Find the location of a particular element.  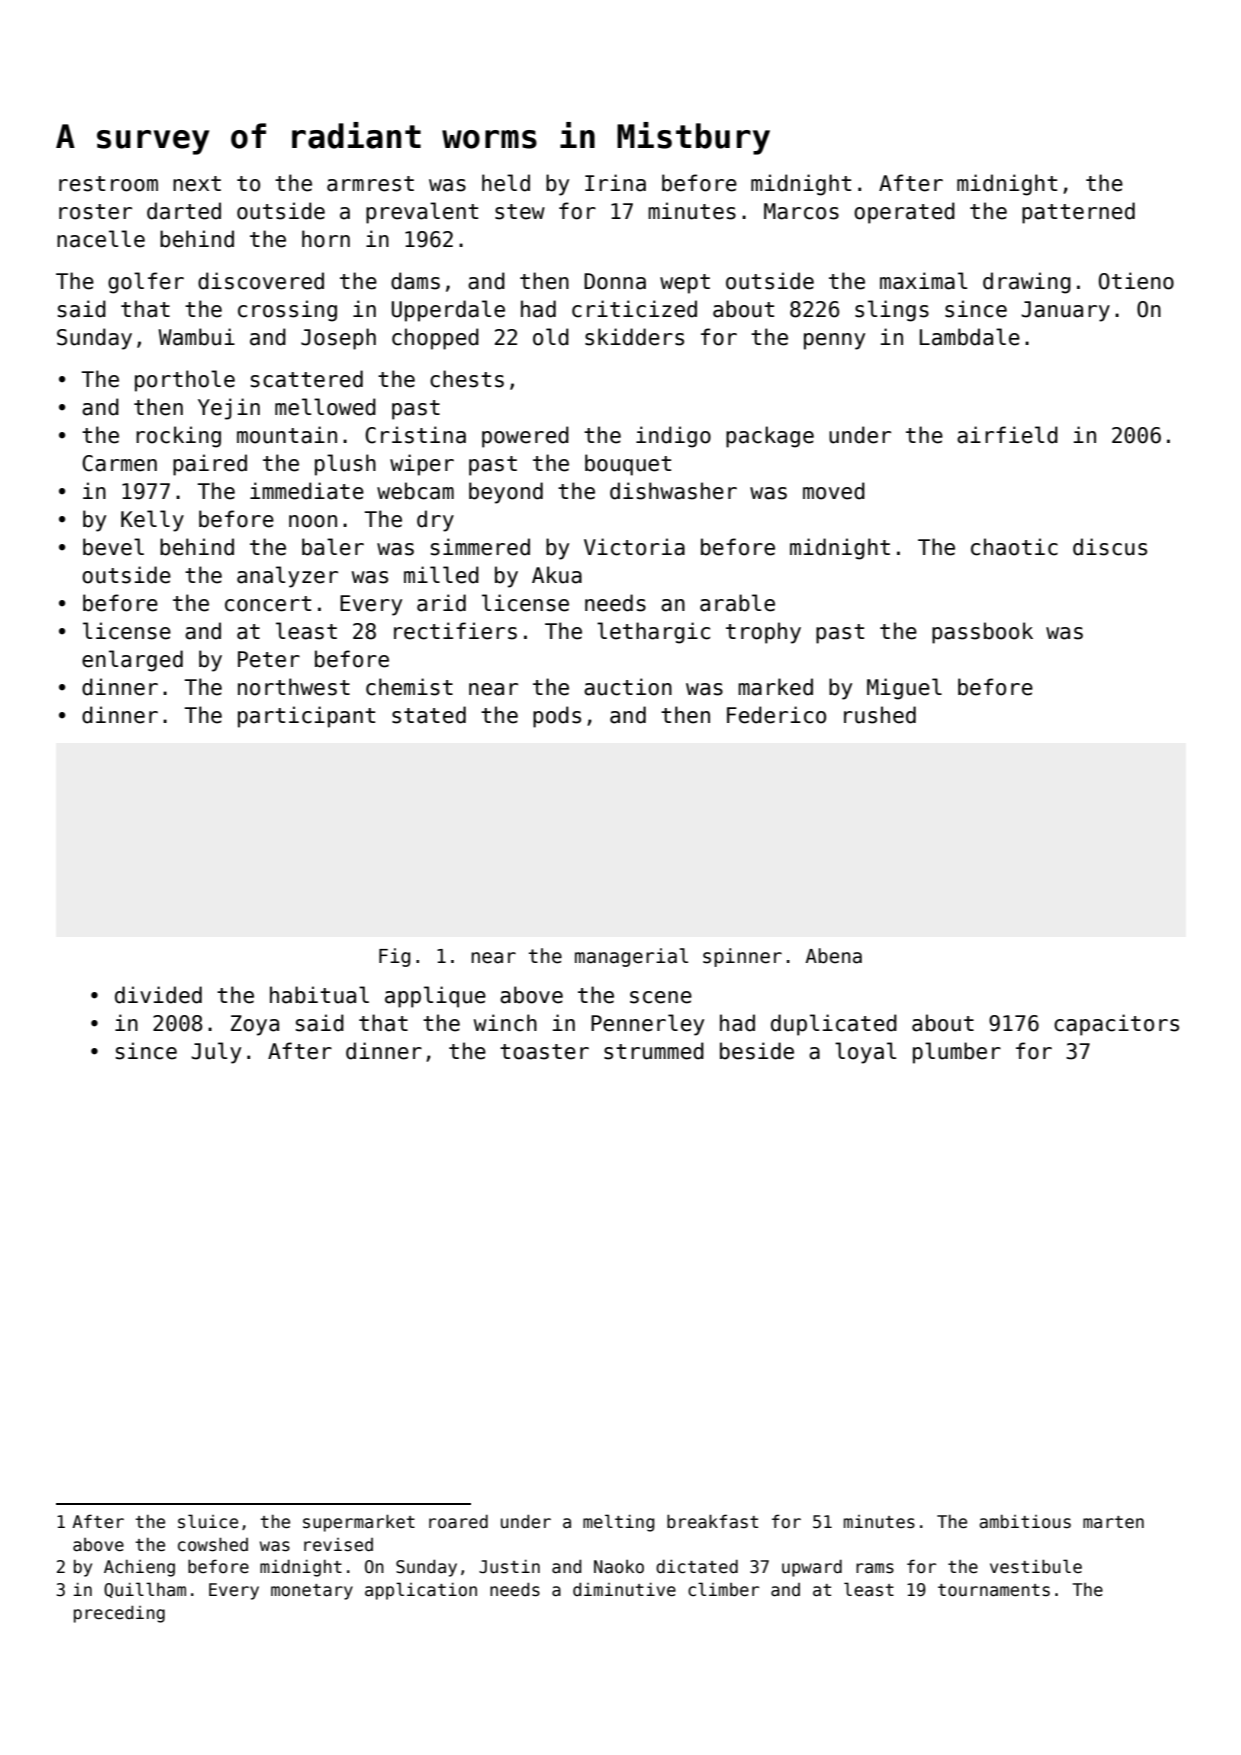

July is located at coordinates (216, 1053).
